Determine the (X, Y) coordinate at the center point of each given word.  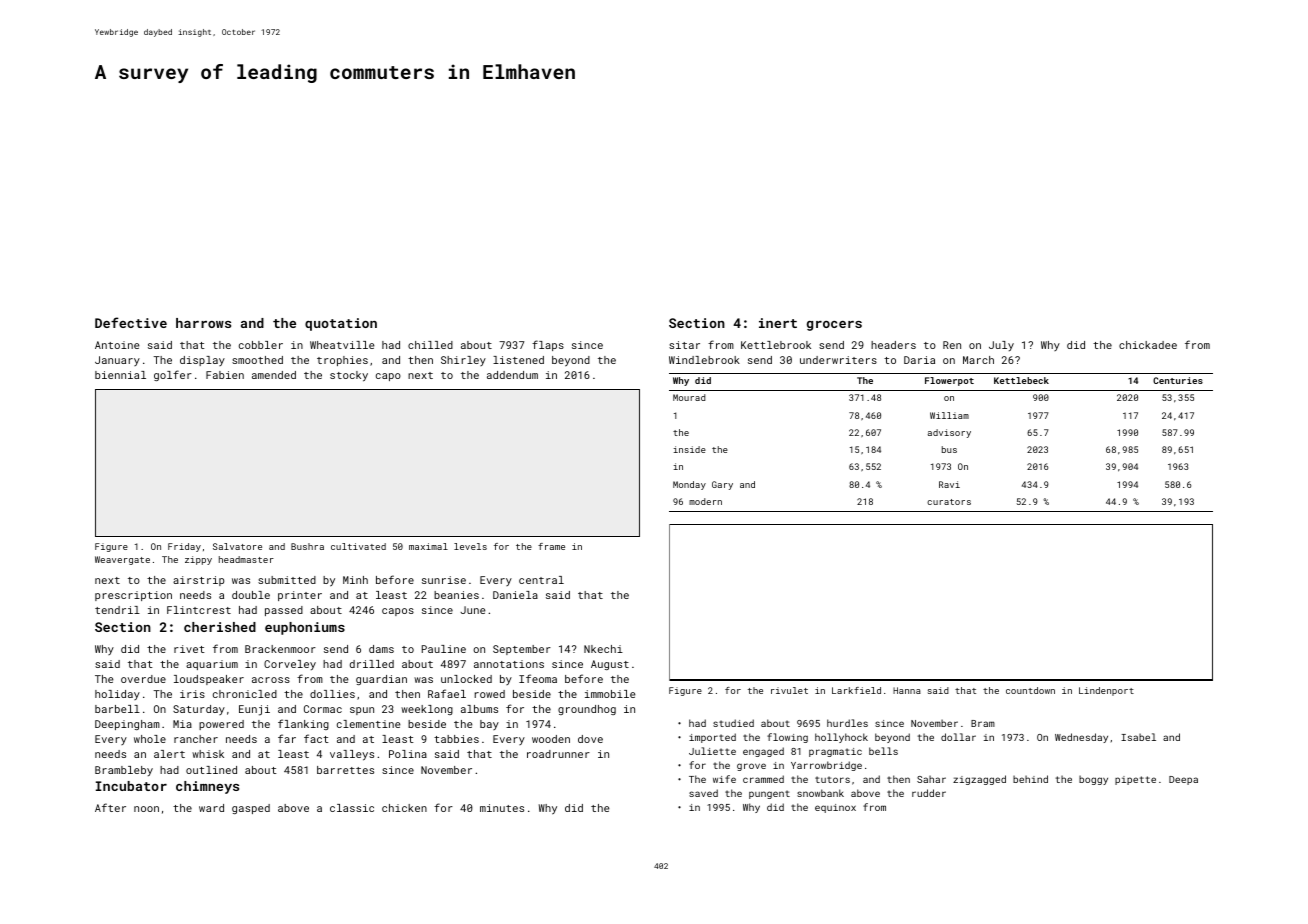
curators (949, 502)
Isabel (1138, 737)
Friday (184, 547)
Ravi (949, 484)
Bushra (307, 546)
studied (733, 723)
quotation (341, 324)
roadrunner (558, 754)
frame (551, 546)
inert (778, 323)
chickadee (1148, 345)
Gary (722, 485)
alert (169, 754)
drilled (372, 664)
